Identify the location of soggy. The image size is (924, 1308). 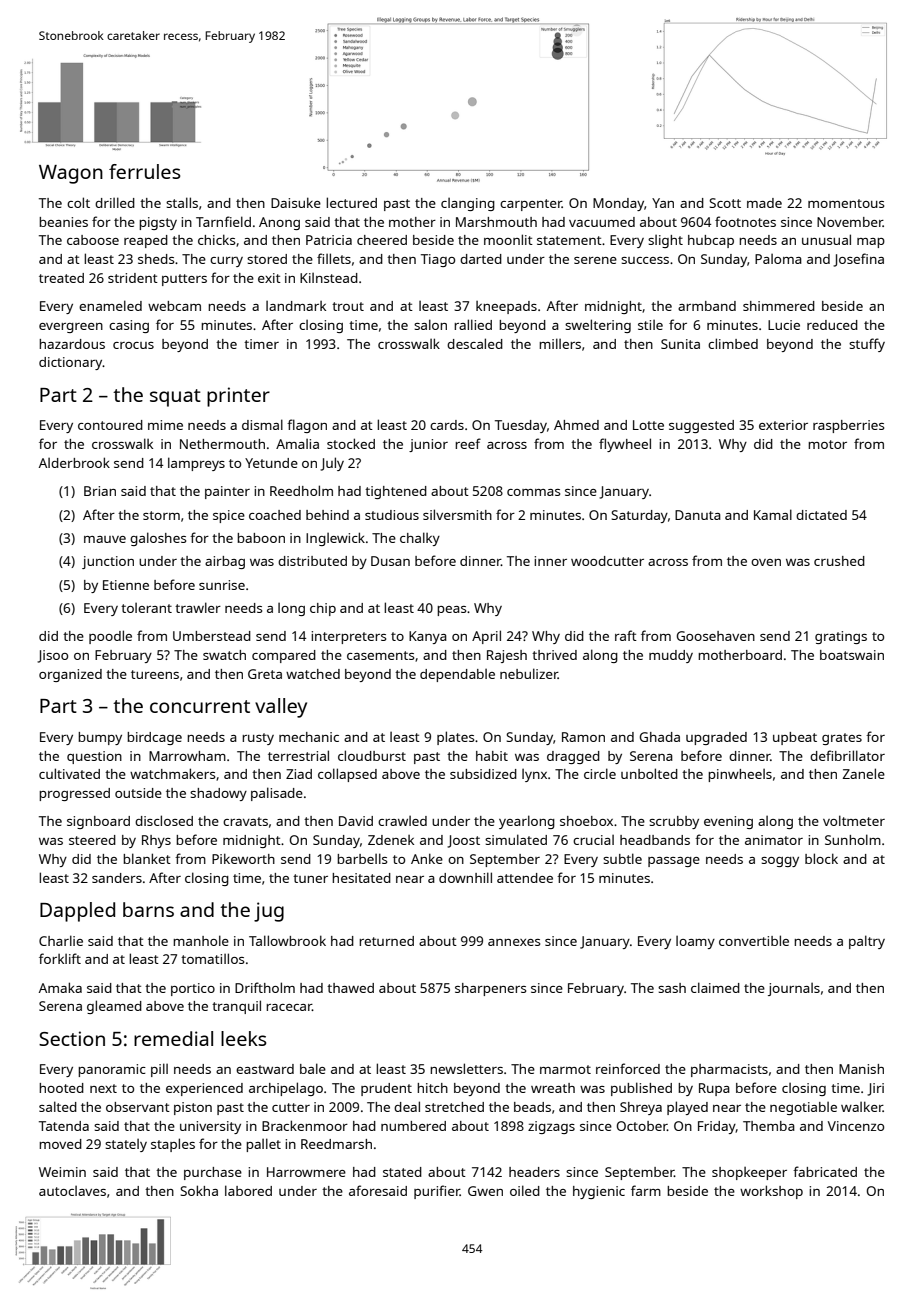
(780, 862).
